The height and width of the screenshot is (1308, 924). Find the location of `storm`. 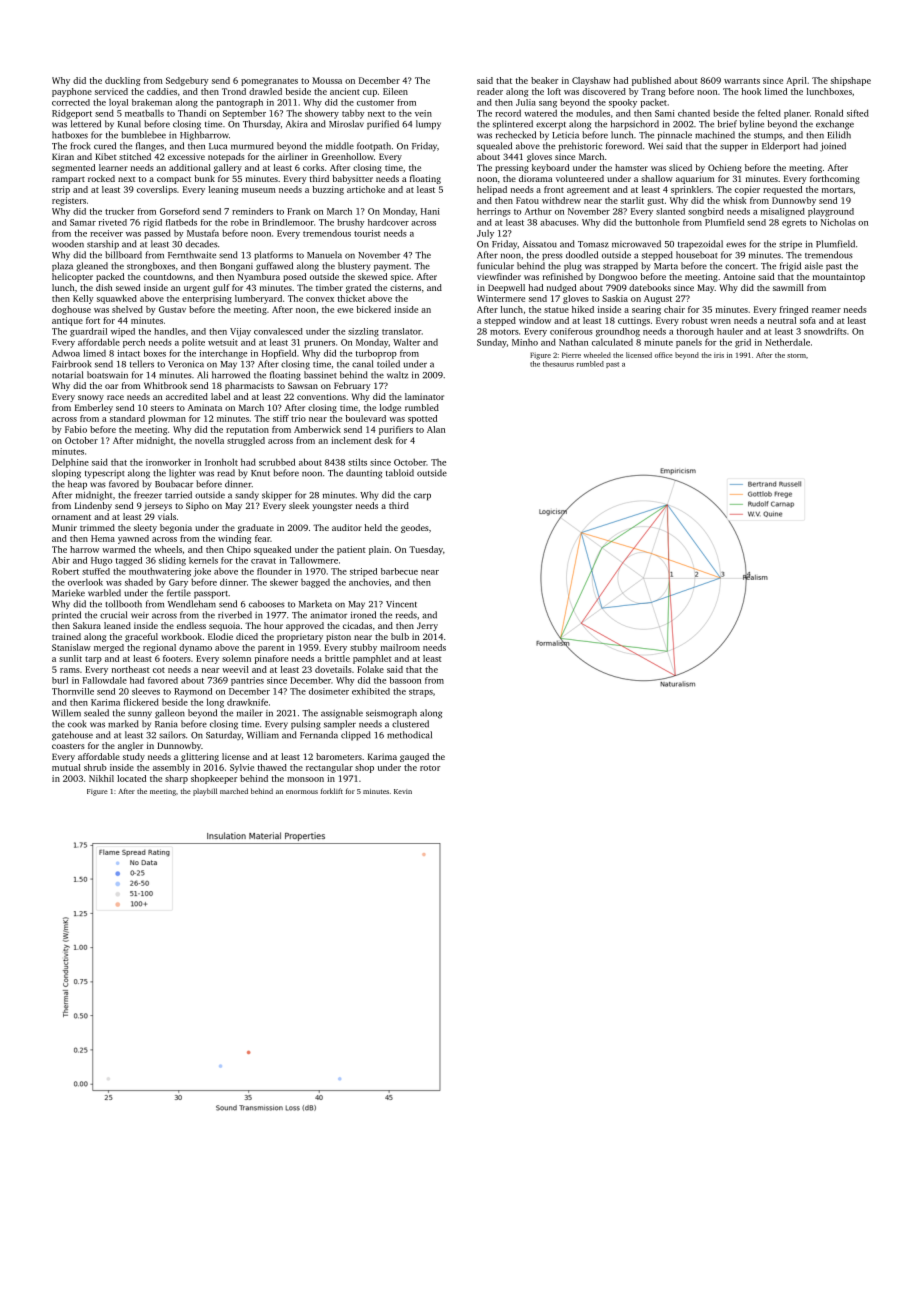

storm is located at coordinates (796, 355).
